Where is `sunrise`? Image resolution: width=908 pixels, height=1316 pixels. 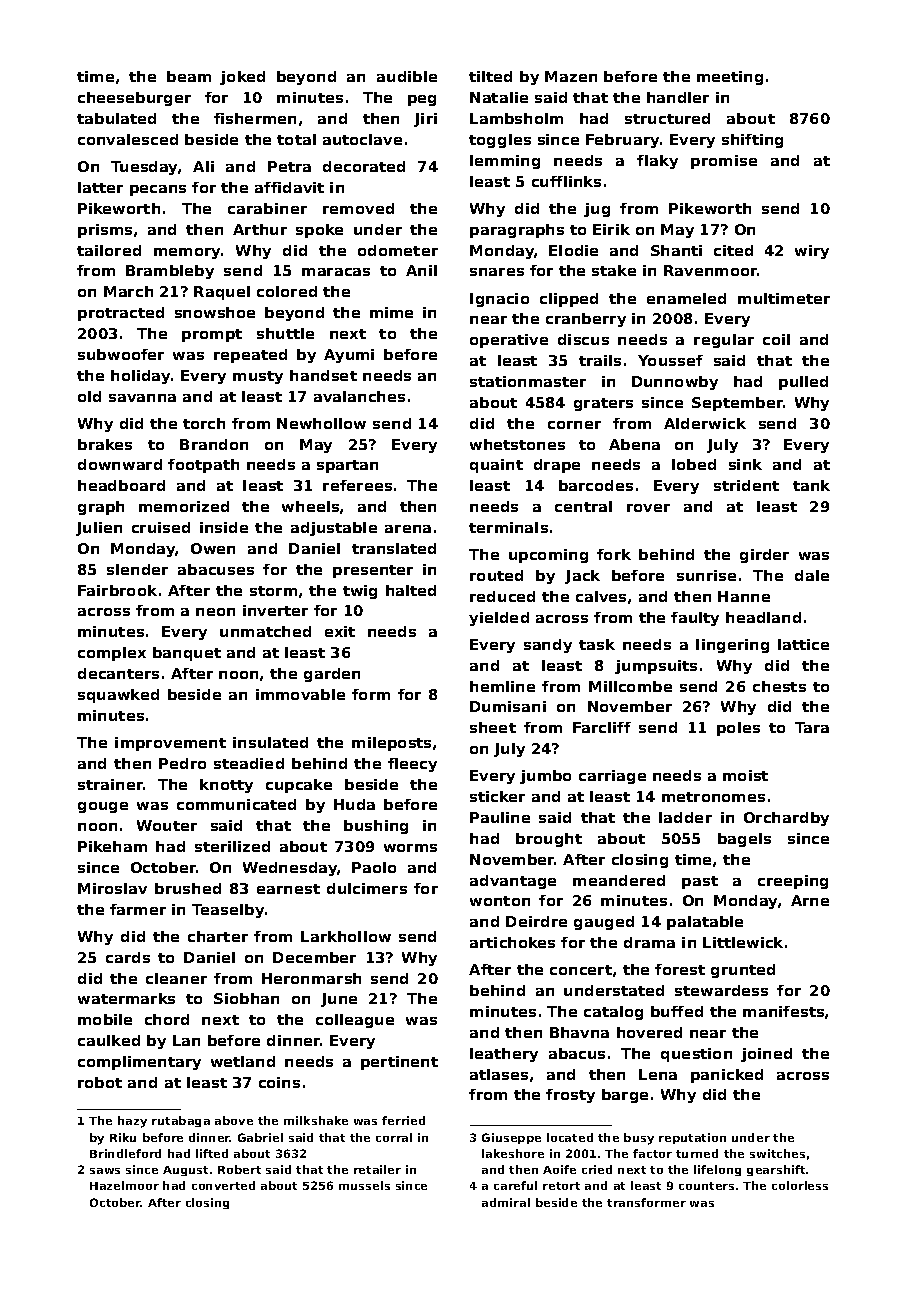
sunrise is located at coordinates (706, 575).
